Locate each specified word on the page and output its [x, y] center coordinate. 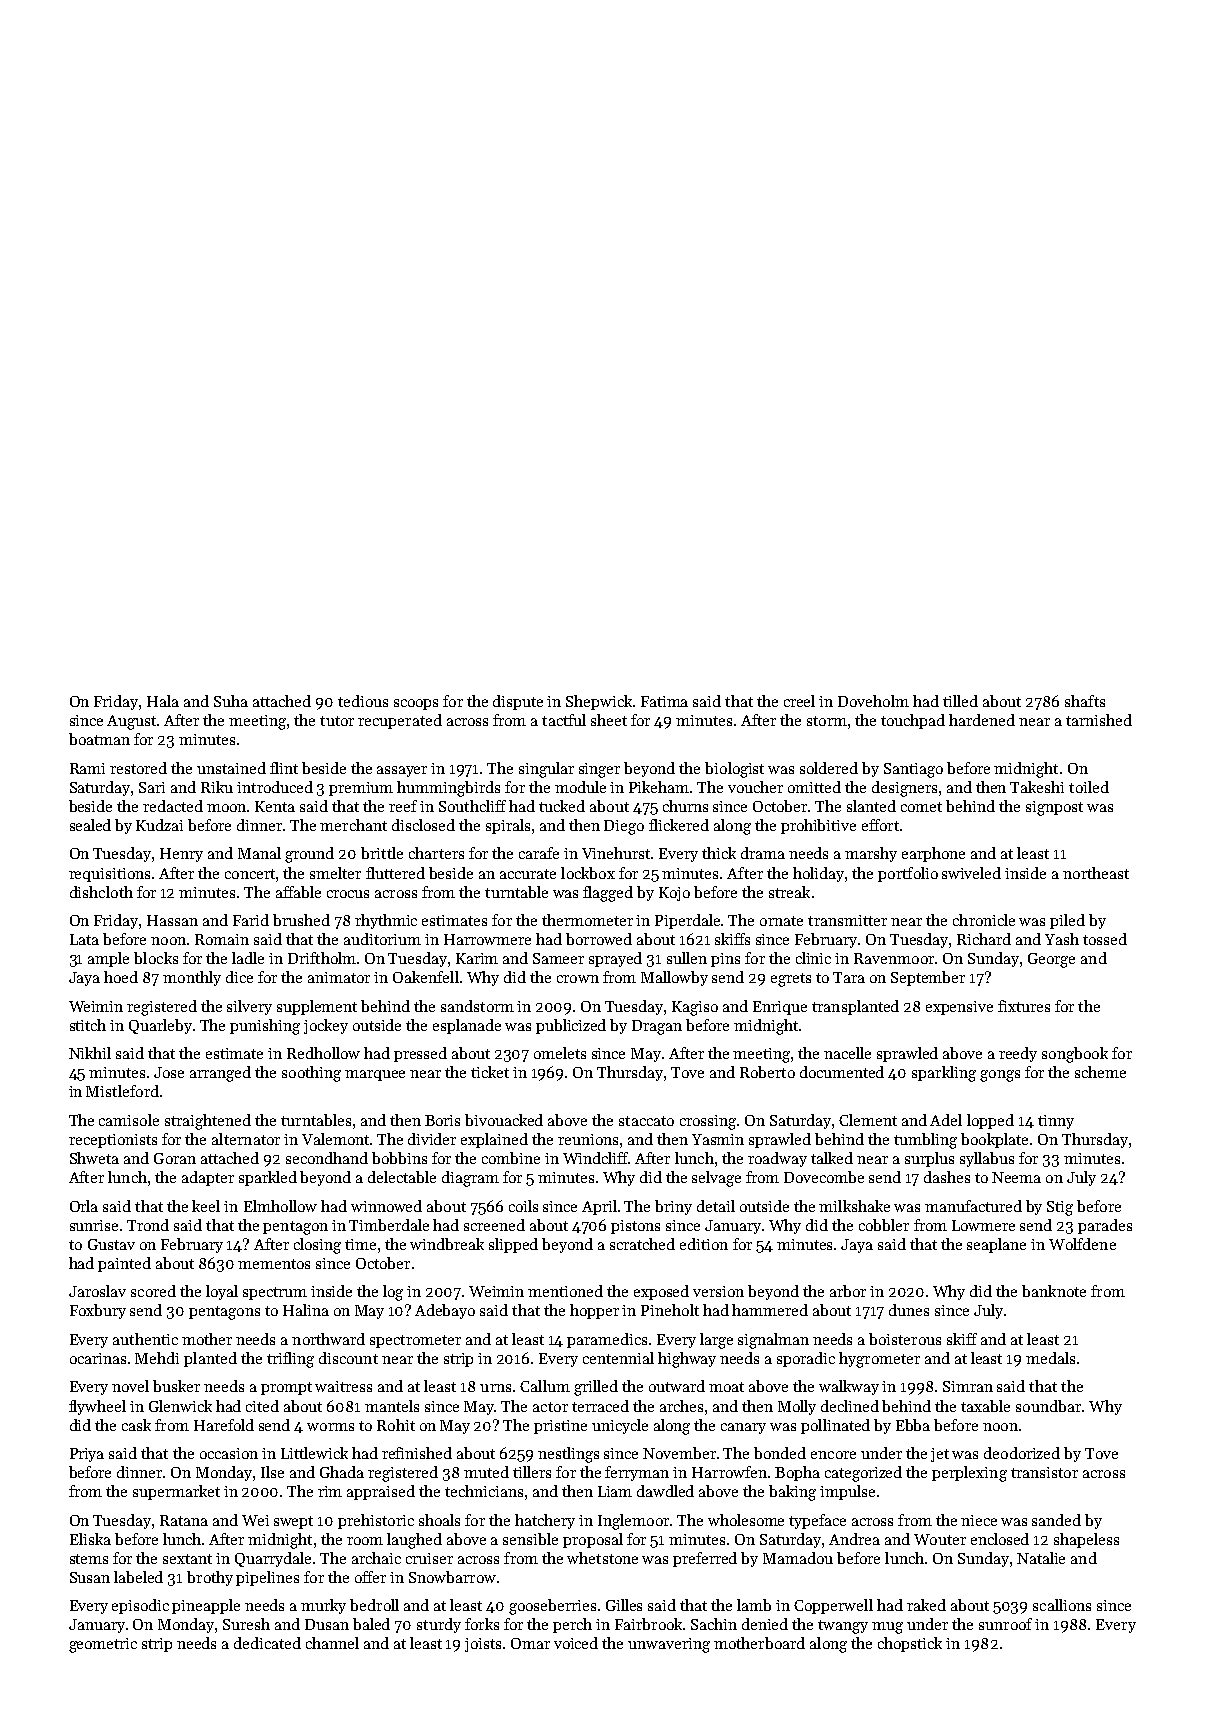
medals [1050, 1358]
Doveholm [873, 701]
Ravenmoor [894, 958]
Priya [87, 1455]
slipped [513, 1245]
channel [332, 1643]
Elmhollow [280, 1206]
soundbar [1048, 1406]
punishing [265, 1027]
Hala [163, 701]
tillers [532, 1472]
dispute [518, 702]
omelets [560, 1053]
